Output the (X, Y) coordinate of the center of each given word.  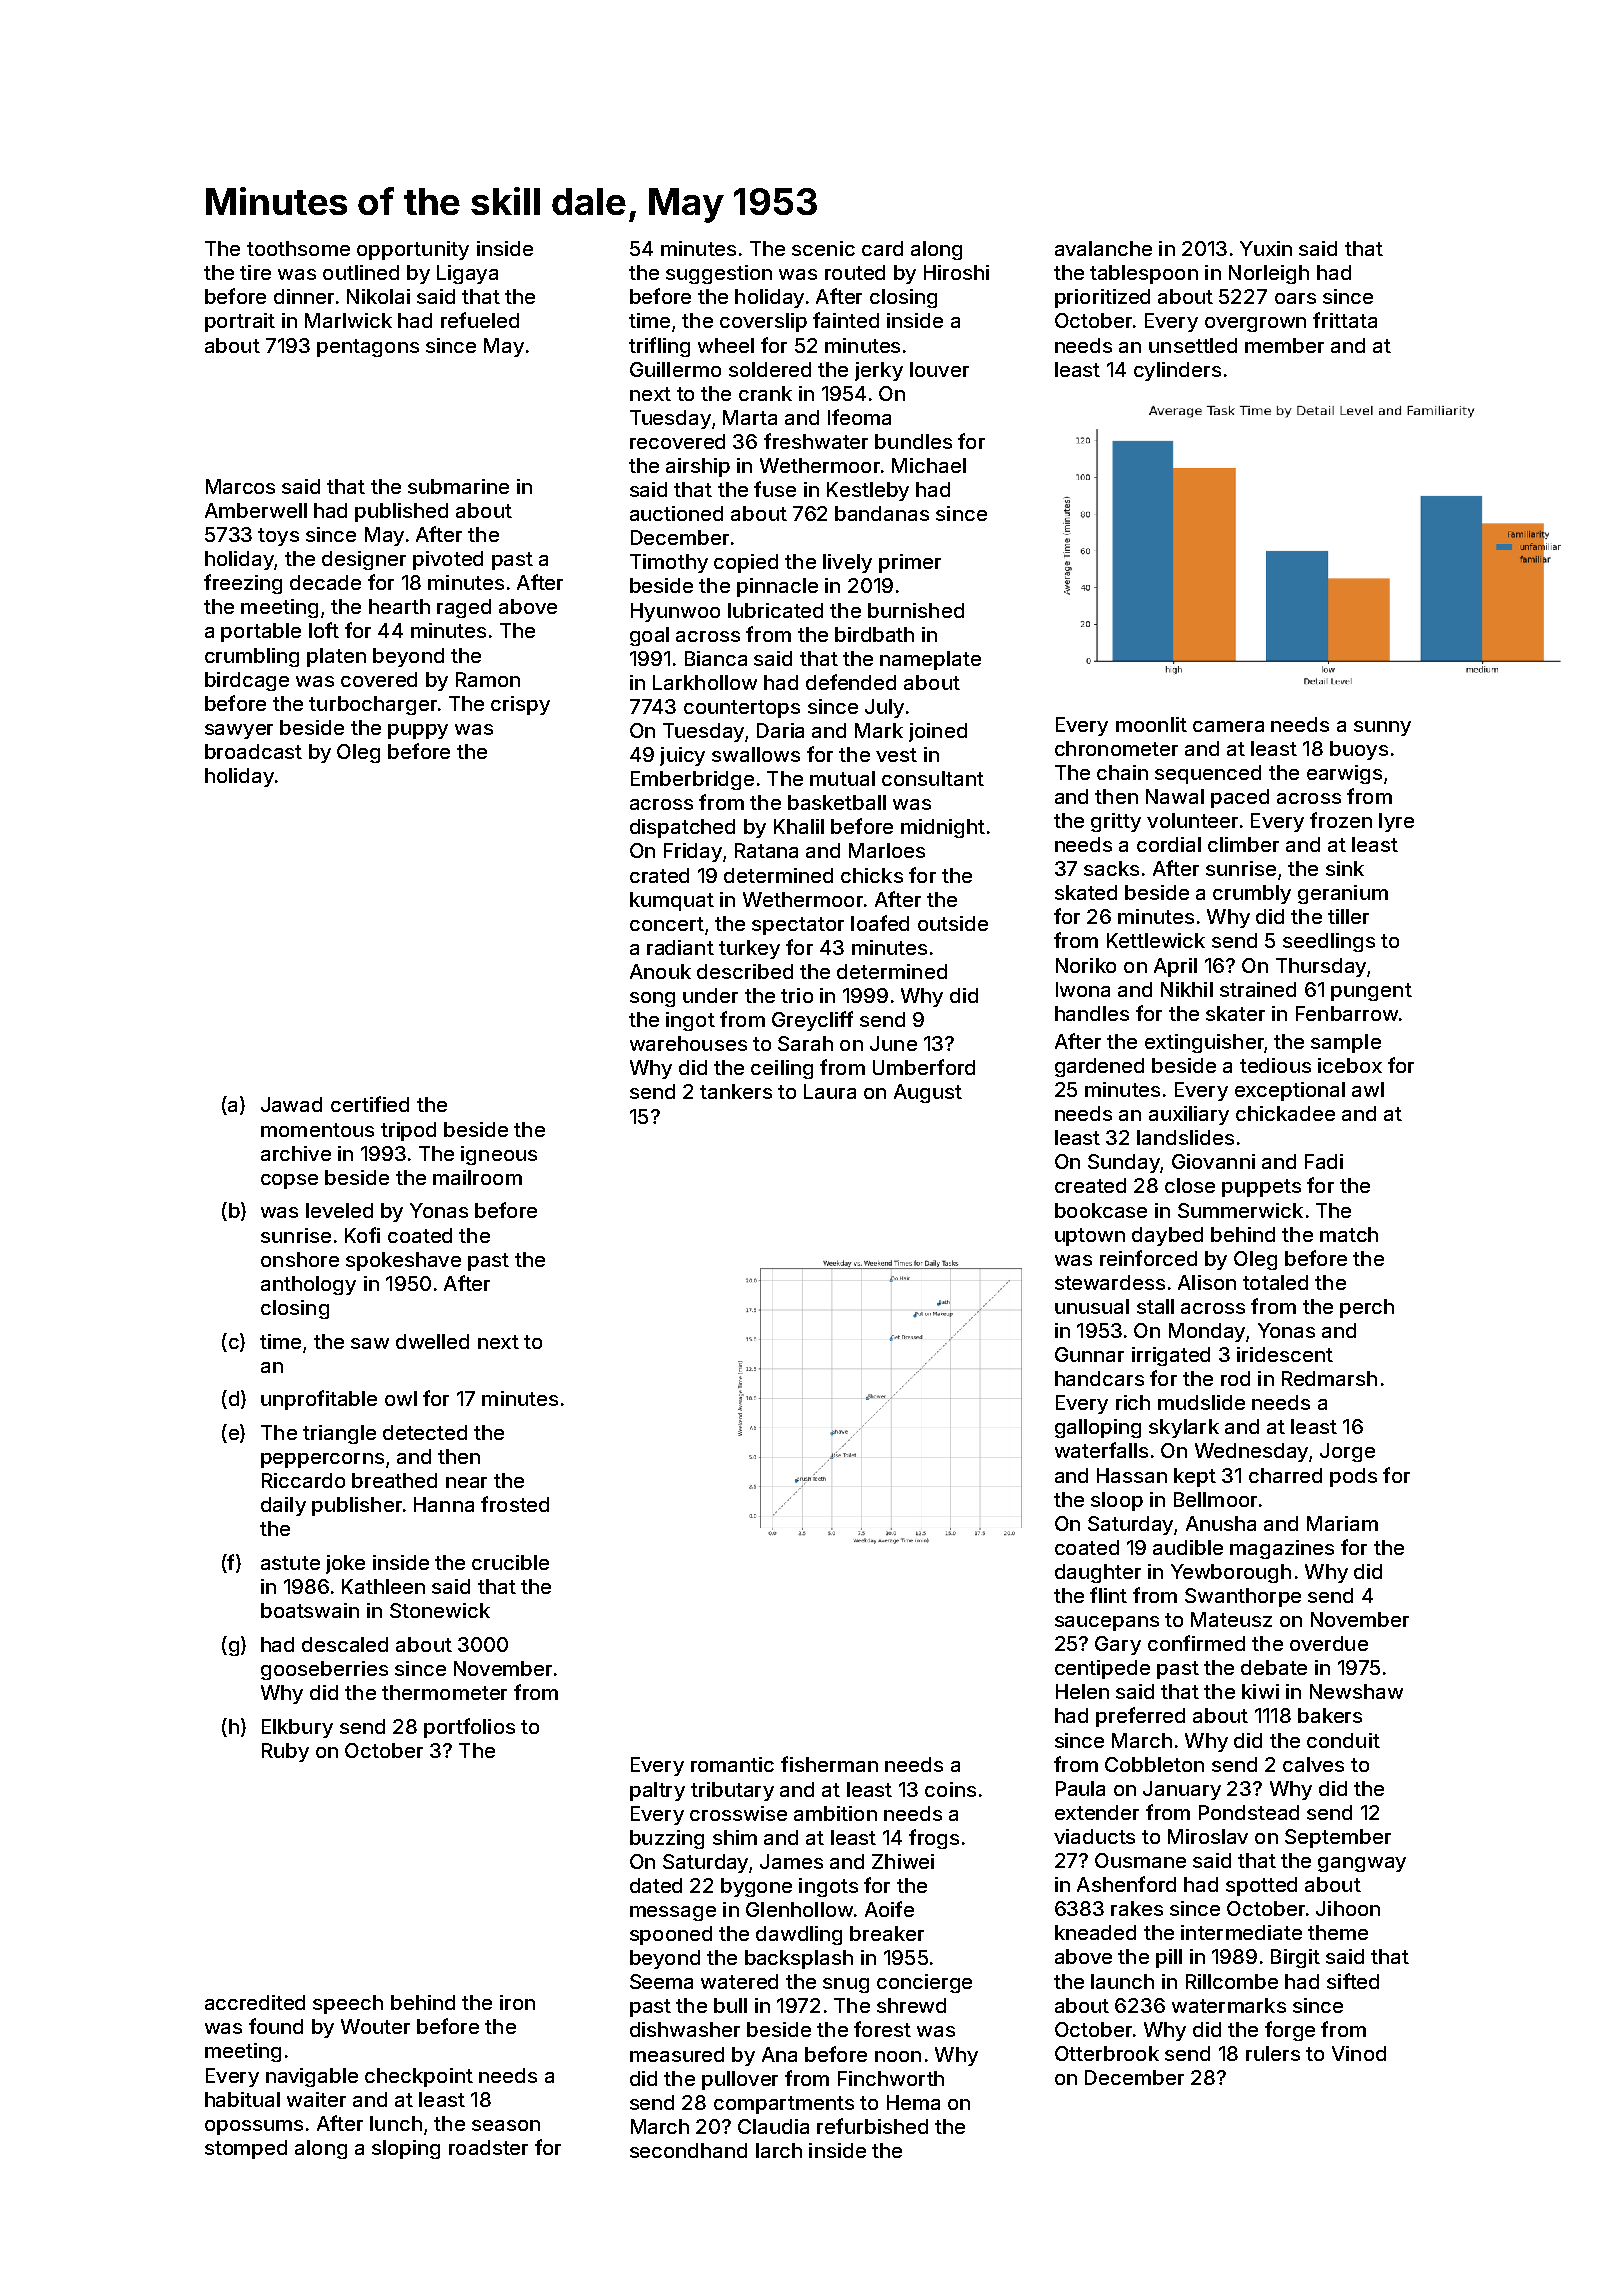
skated (1086, 892)
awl (1368, 1089)
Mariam (1342, 1523)
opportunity (413, 250)
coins (950, 1789)
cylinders (1177, 371)
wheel (726, 345)
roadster (488, 2147)
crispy (520, 705)
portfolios (469, 1728)
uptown (1090, 1237)
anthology (308, 1285)
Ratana (766, 850)
